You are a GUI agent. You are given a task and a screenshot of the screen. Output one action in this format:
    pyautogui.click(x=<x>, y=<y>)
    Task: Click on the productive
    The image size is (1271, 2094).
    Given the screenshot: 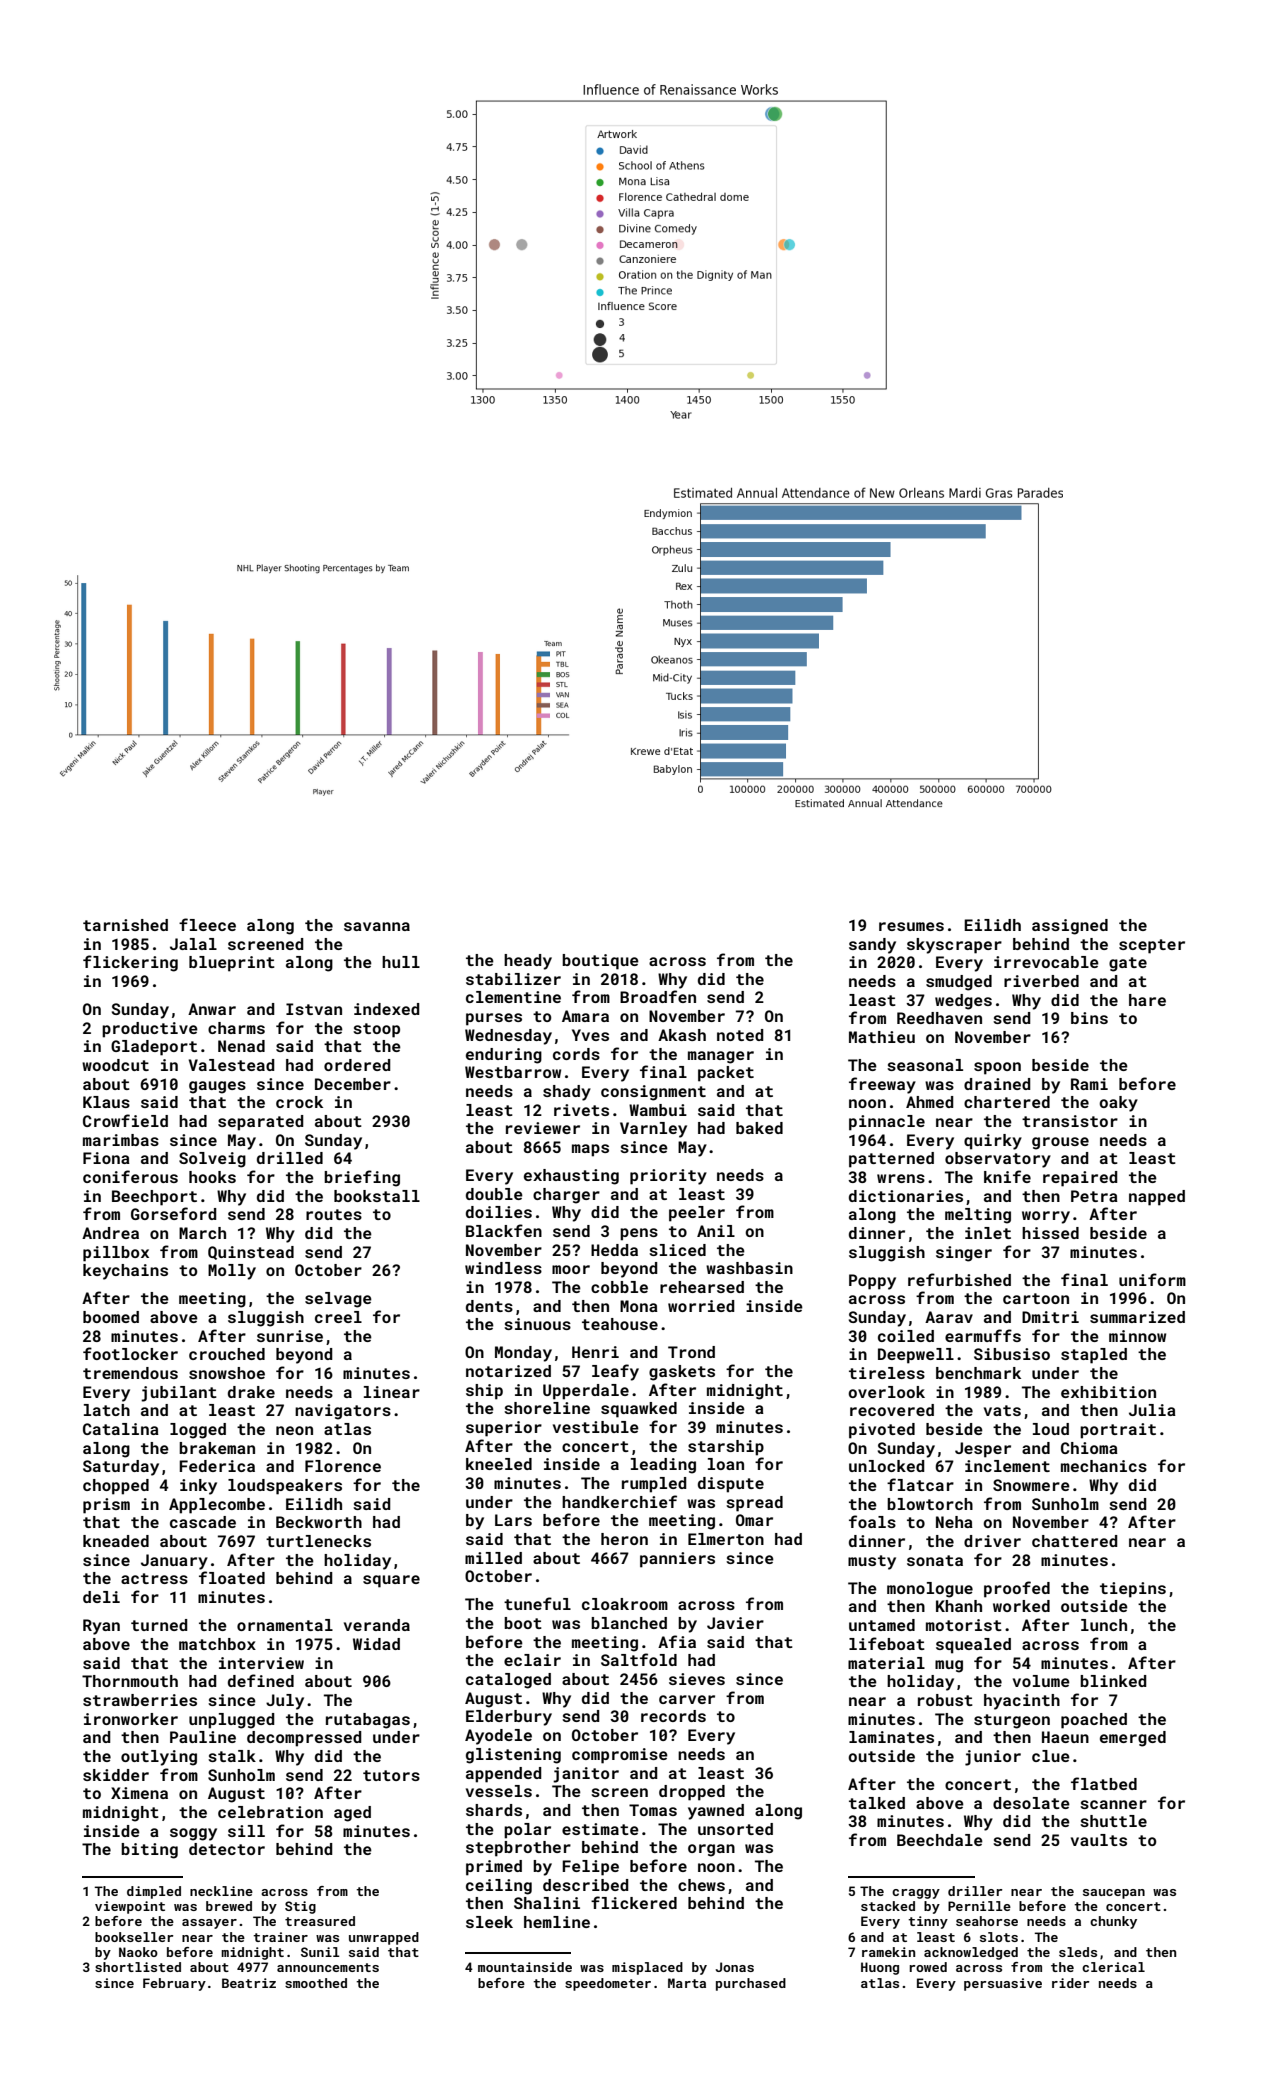 What is the action you would take?
    pyautogui.click(x=150, y=1030)
